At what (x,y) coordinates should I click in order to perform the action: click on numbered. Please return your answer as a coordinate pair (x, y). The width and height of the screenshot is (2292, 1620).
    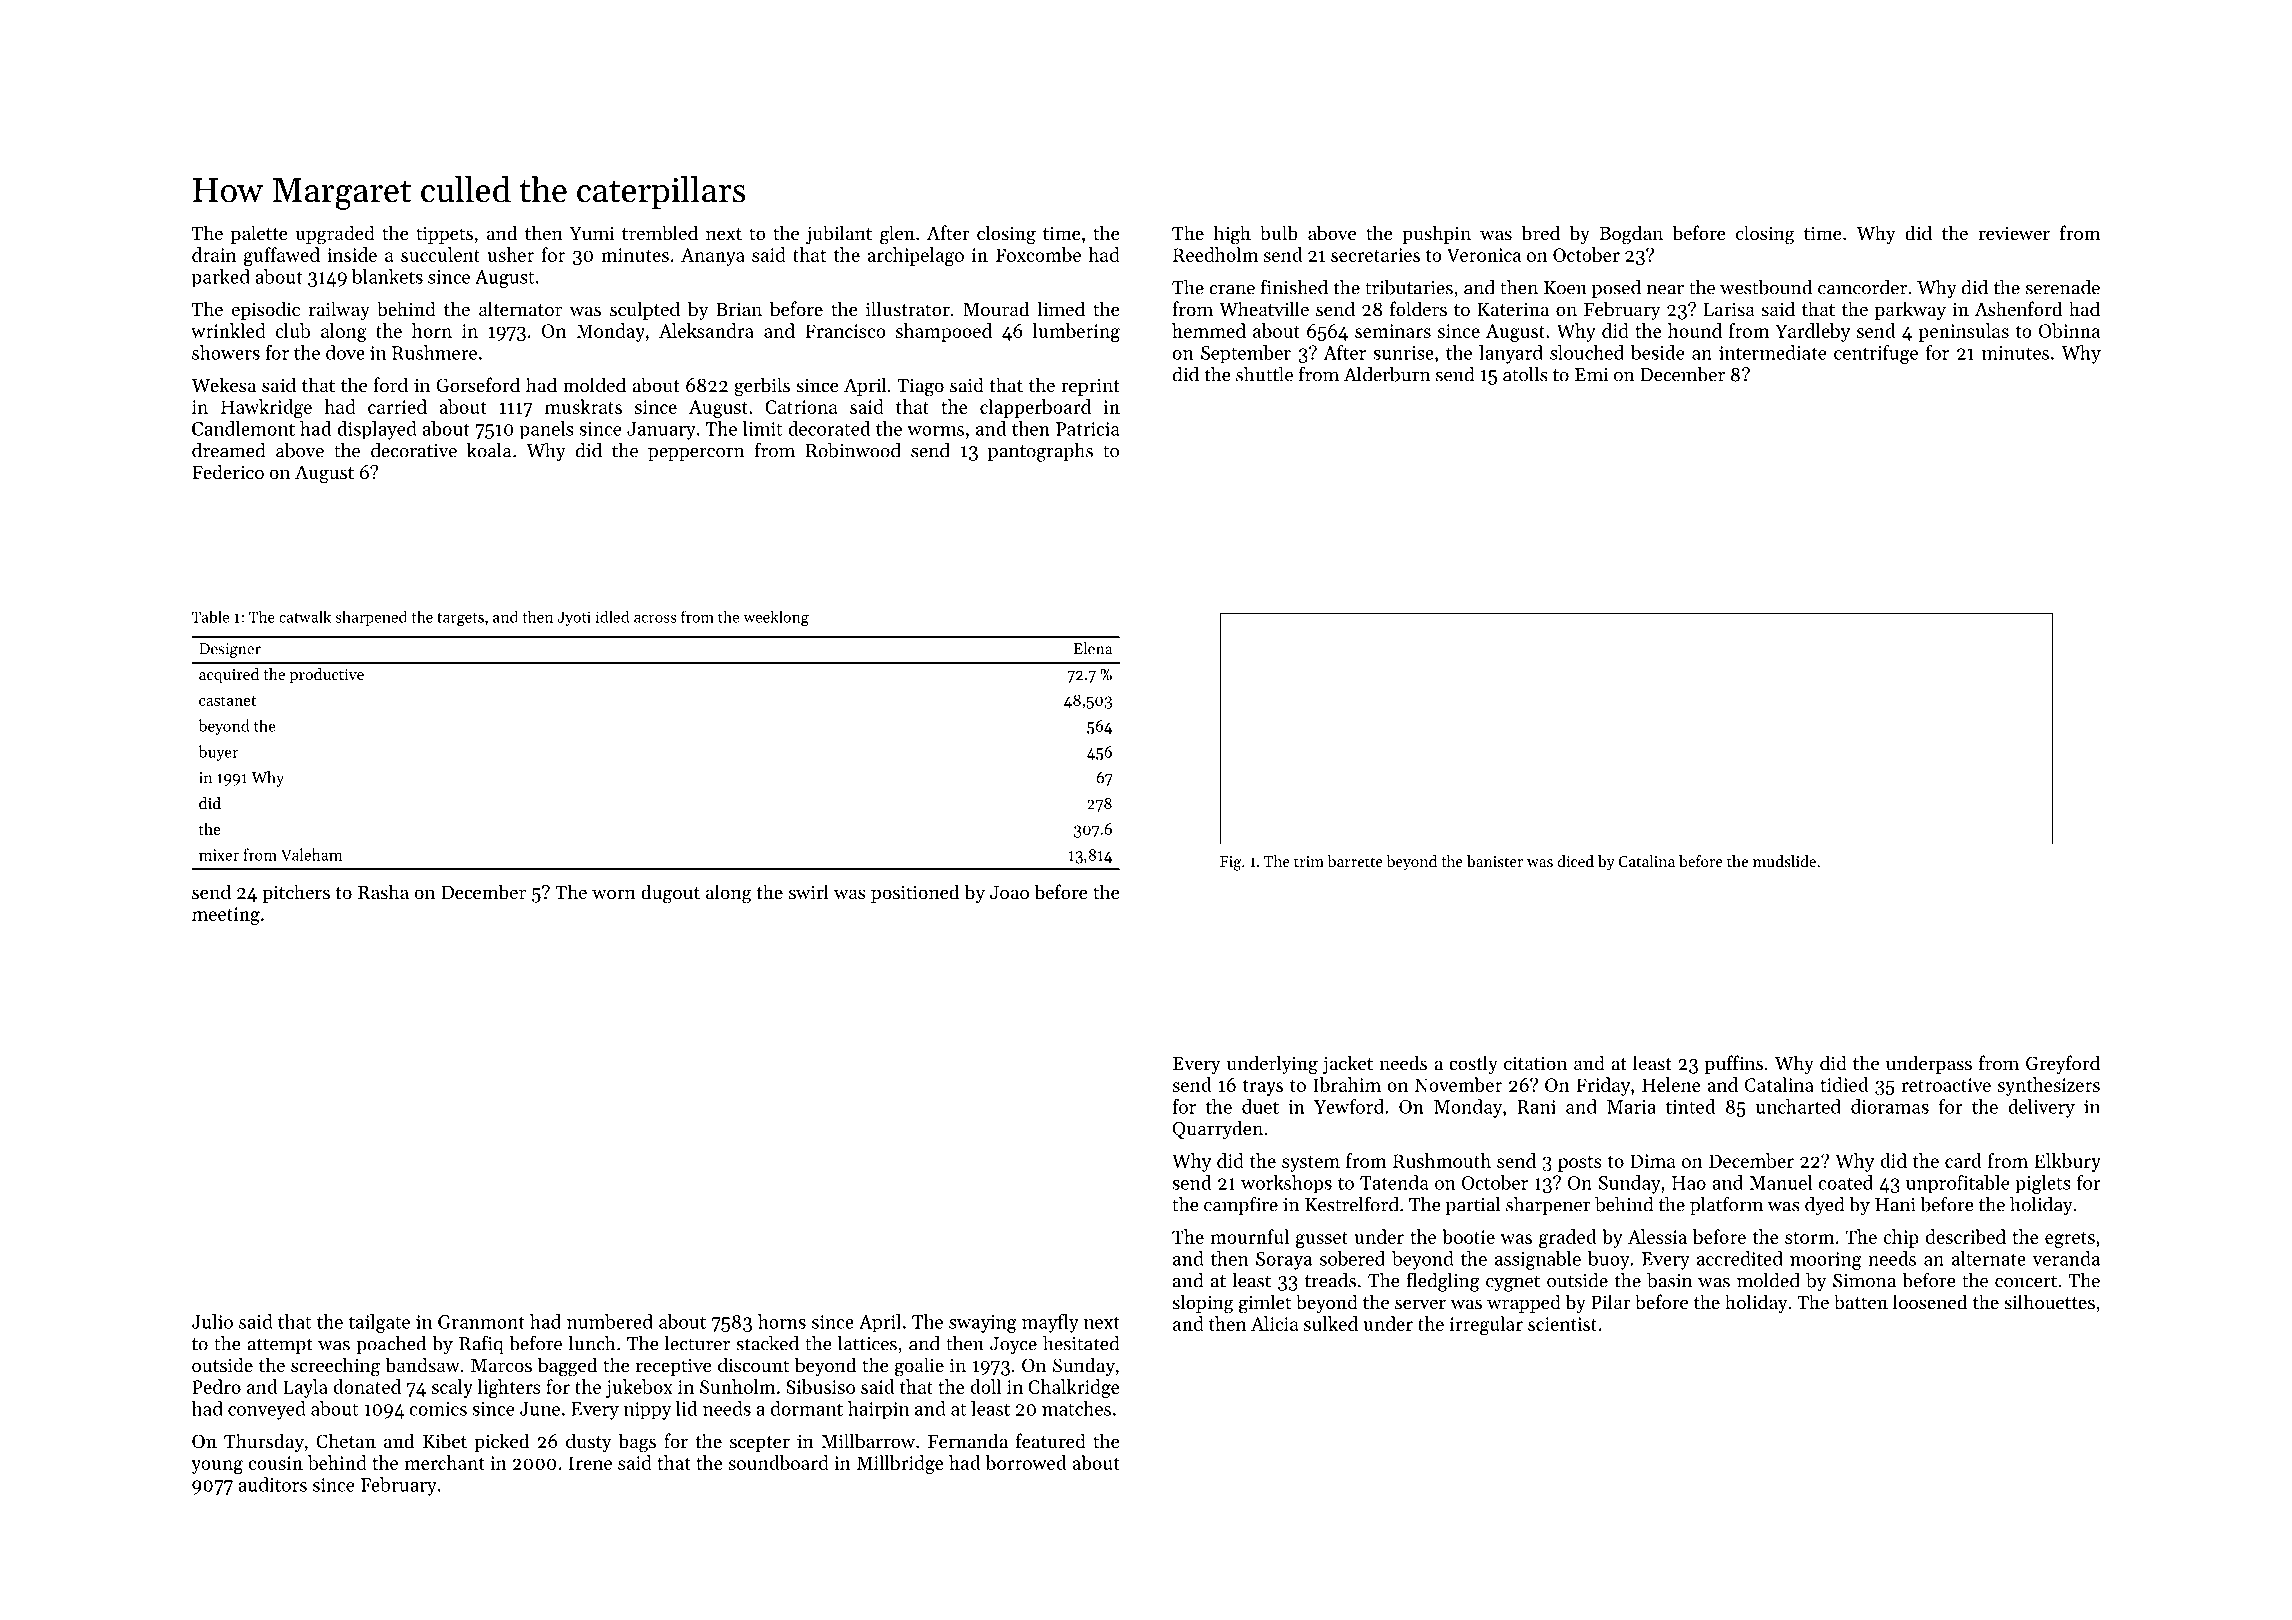
    Looking at the image, I should click on (610, 1321).
